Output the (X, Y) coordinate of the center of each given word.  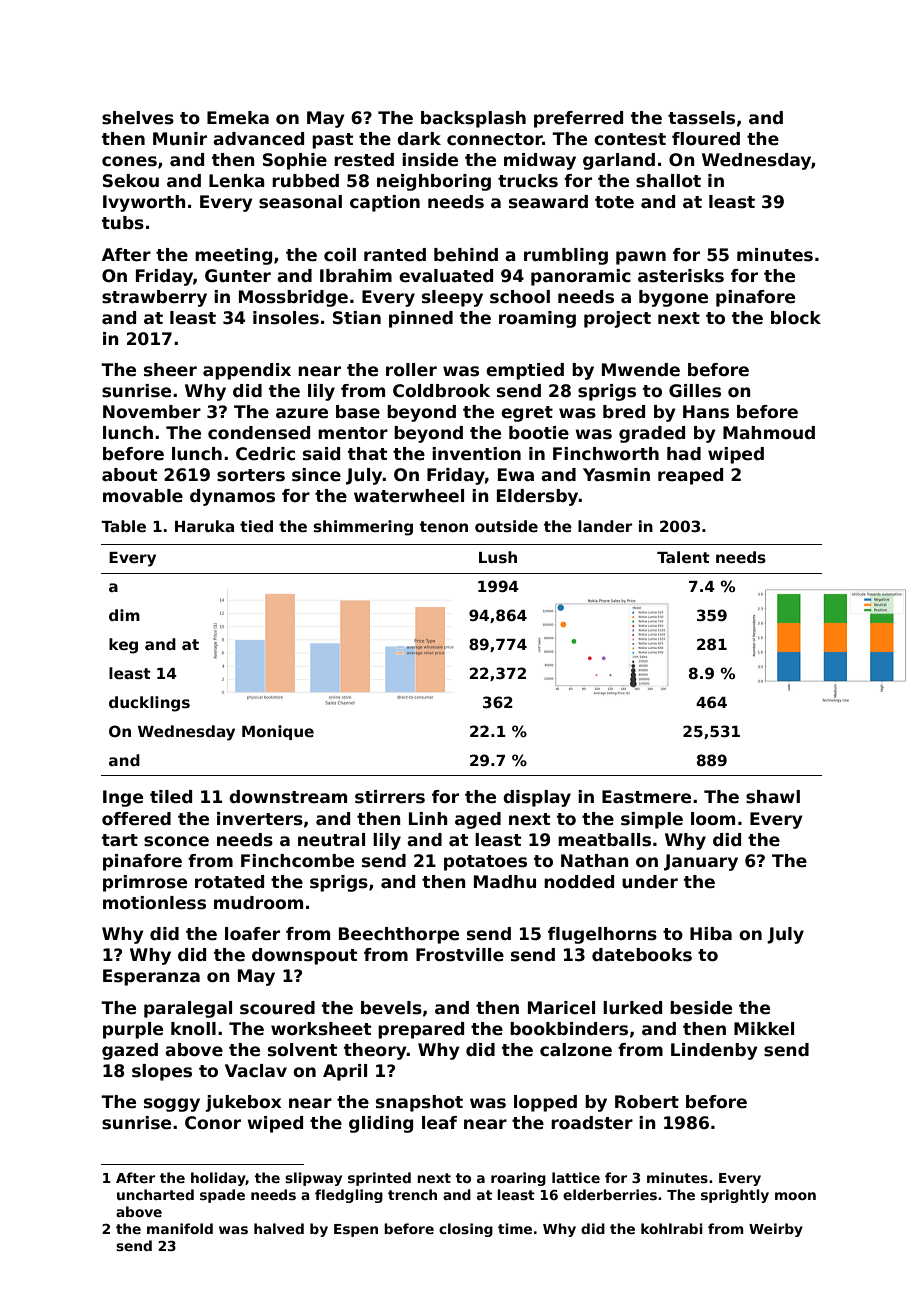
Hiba (711, 934)
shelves (138, 118)
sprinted (379, 1179)
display (537, 798)
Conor (213, 1123)
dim (124, 615)
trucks (528, 181)
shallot (668, 181)
